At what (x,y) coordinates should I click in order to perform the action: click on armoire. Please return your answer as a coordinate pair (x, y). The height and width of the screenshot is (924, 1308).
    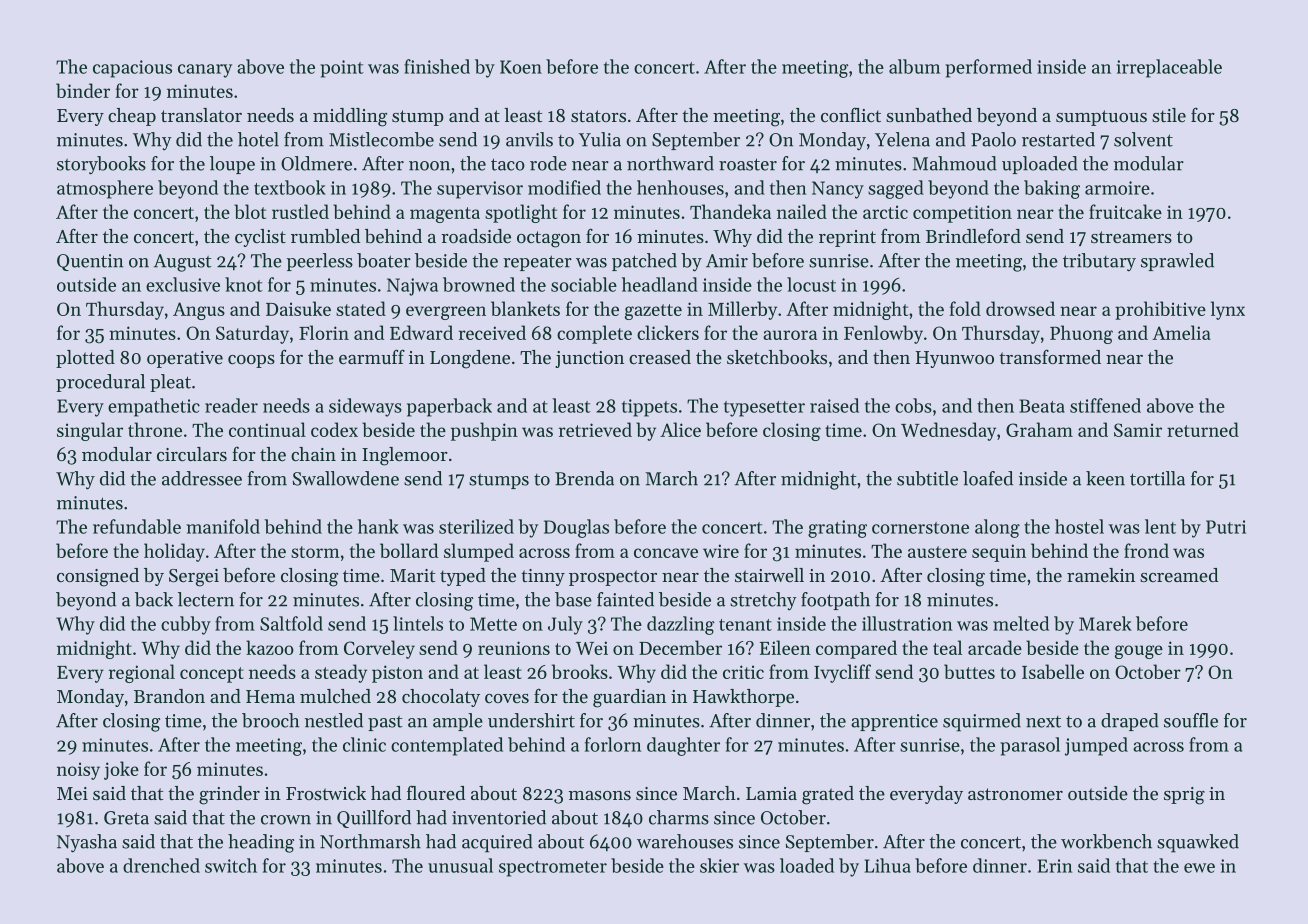
    Looking at the image, I should click on (1117, 188).
